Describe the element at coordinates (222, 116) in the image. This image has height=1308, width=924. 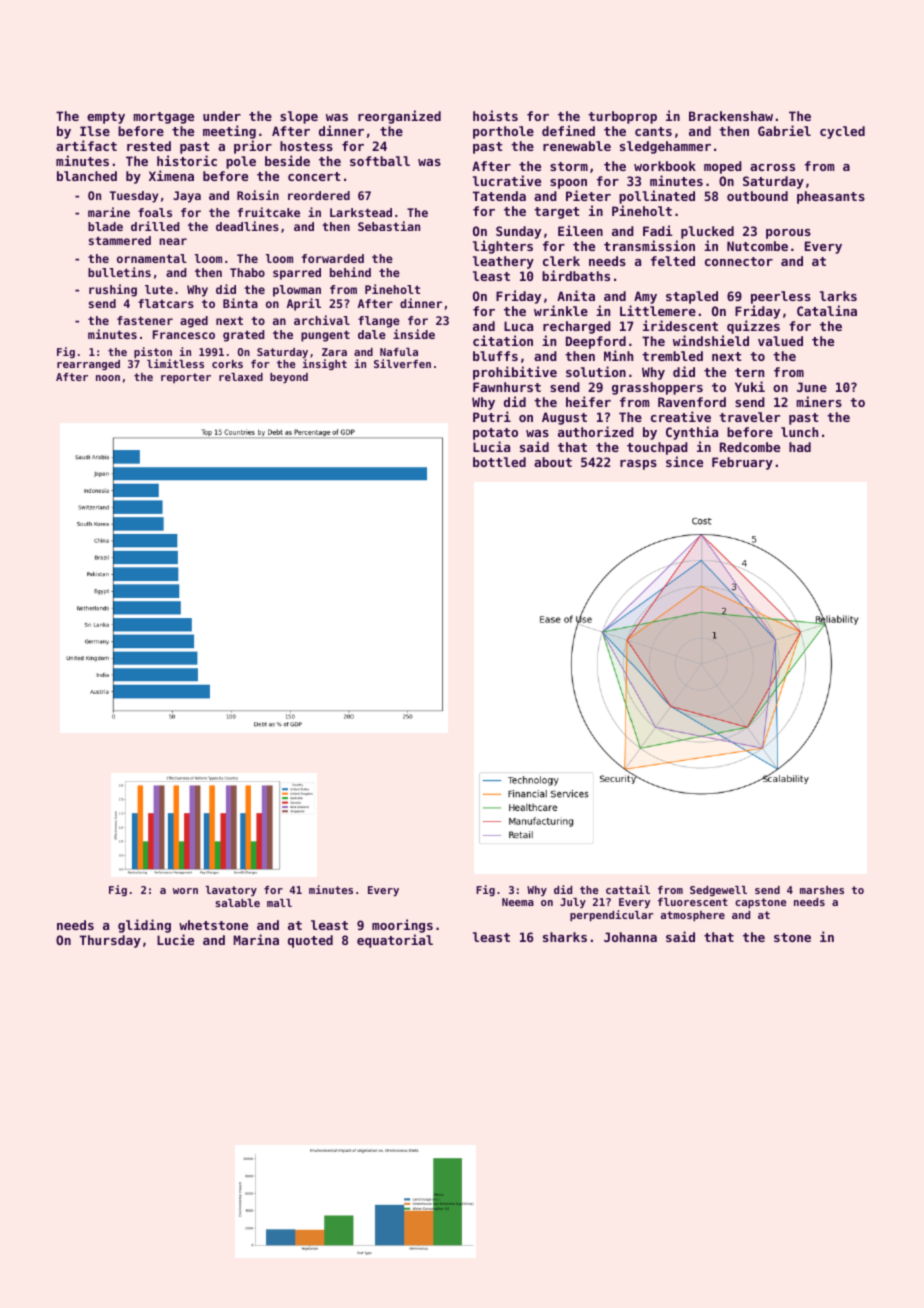
I see `under` at that location.
